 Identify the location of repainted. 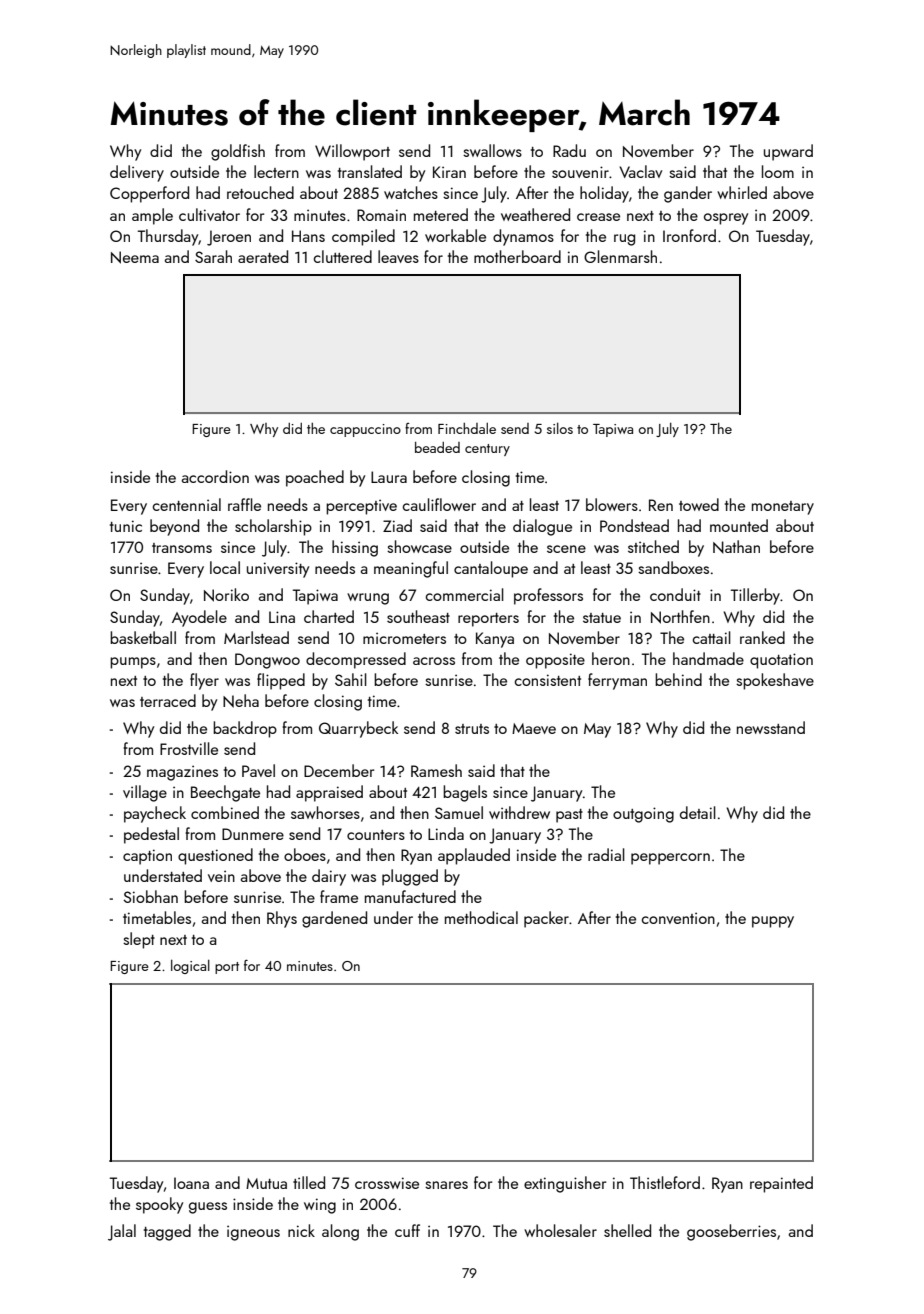
(781, 1184).
